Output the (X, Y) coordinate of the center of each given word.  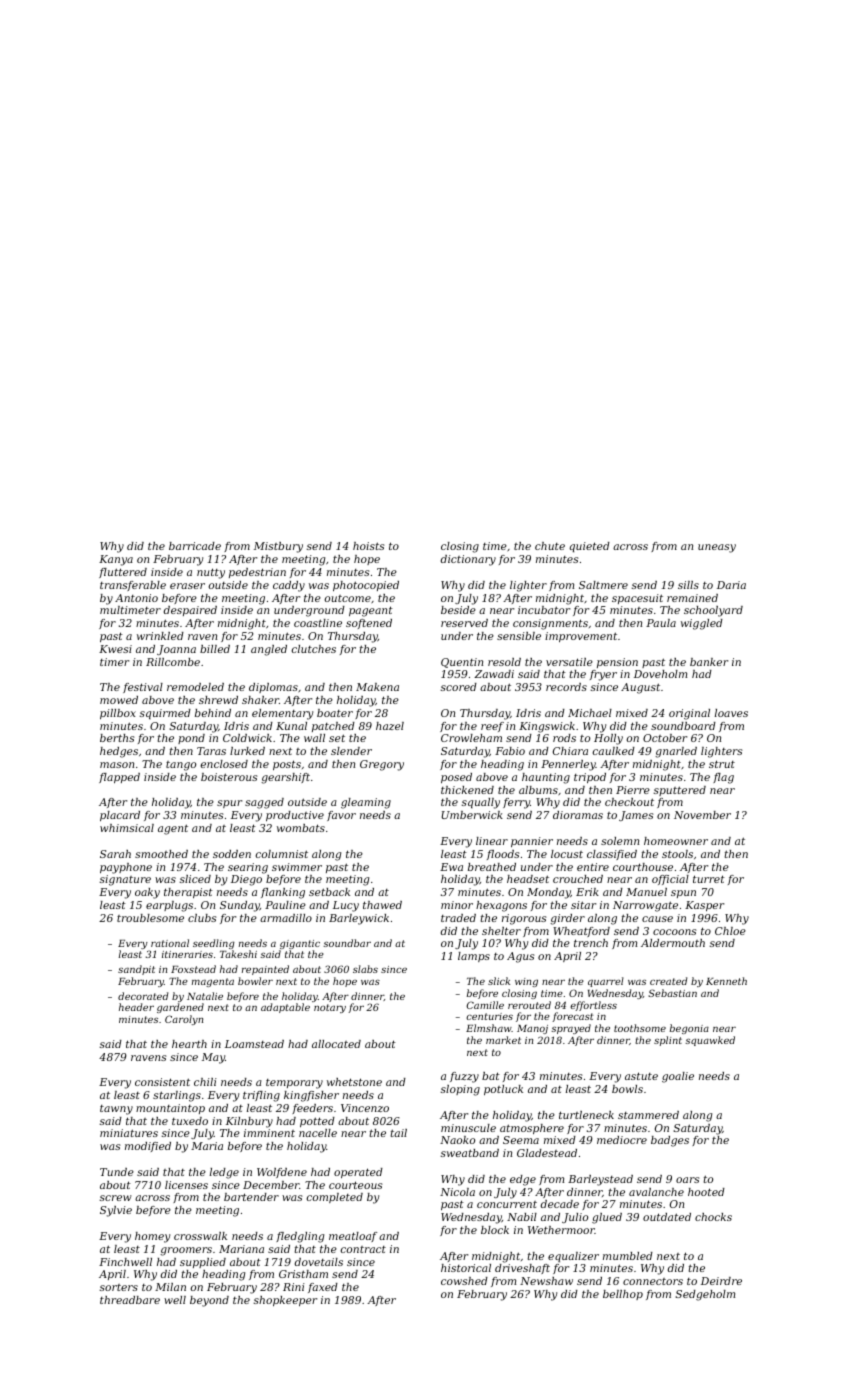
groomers (186, 1251)
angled (269, 650)
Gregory (382, 765)
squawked (710, 1041)
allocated (336, 1044)
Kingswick (547, 727)
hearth (189, 1044)
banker (709, 662)
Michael (590, 713)
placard (120, 816)
